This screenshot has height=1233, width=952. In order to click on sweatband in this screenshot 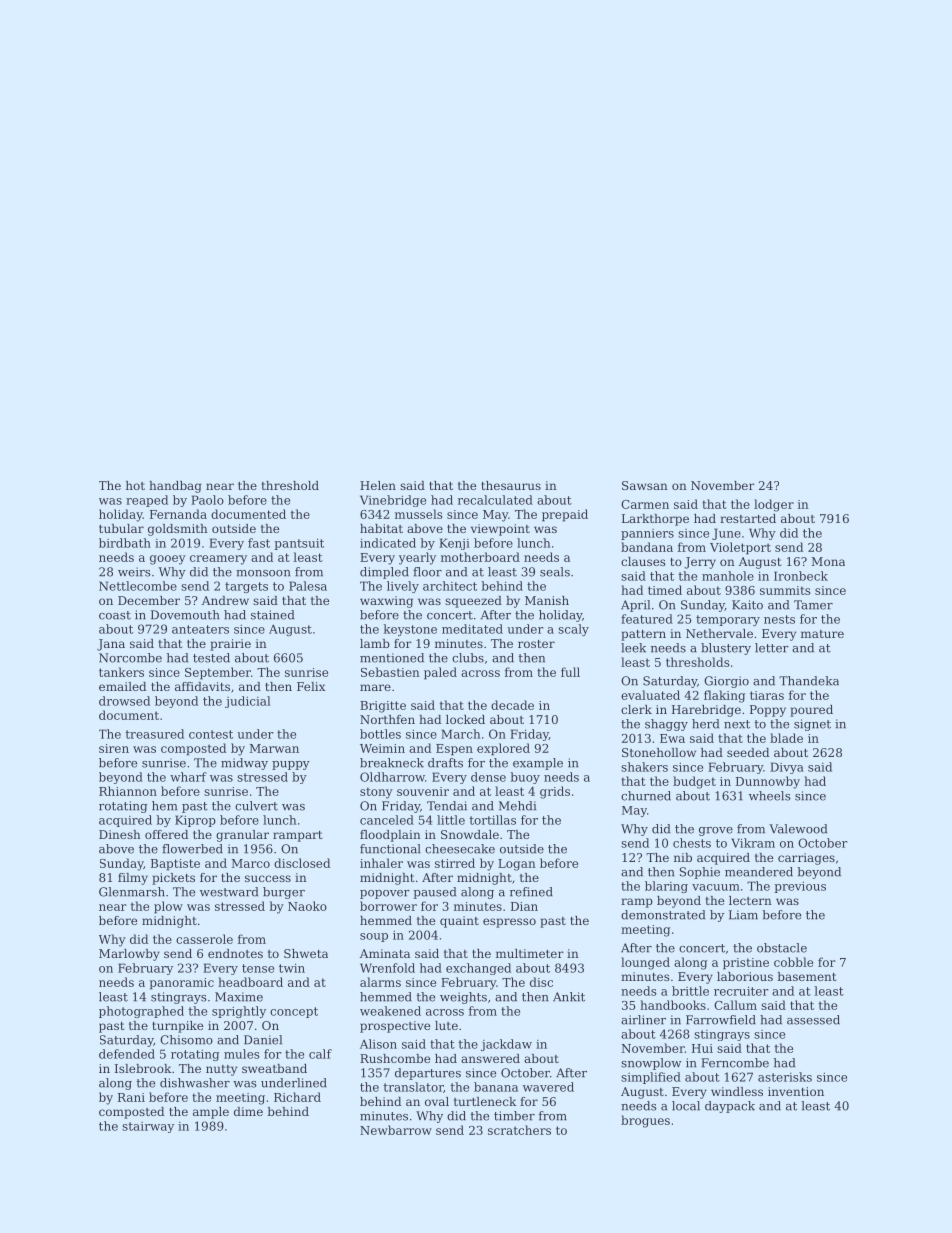, I will do `click(274, 1068)`.
